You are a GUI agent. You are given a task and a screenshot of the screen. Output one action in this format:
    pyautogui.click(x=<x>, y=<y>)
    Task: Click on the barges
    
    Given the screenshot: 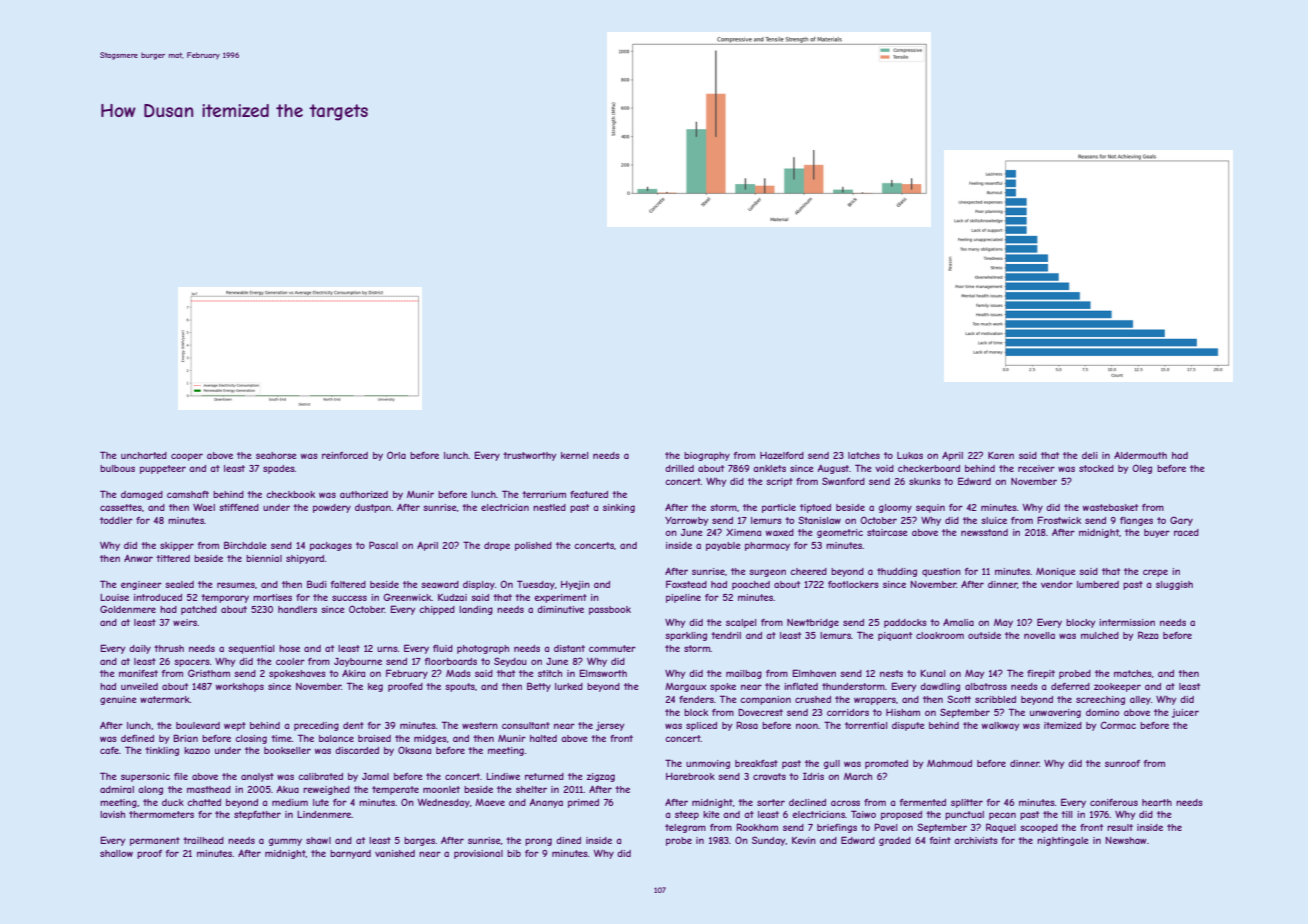 What is the action you would take?
    pyautogui.click(x=419, y=841)
